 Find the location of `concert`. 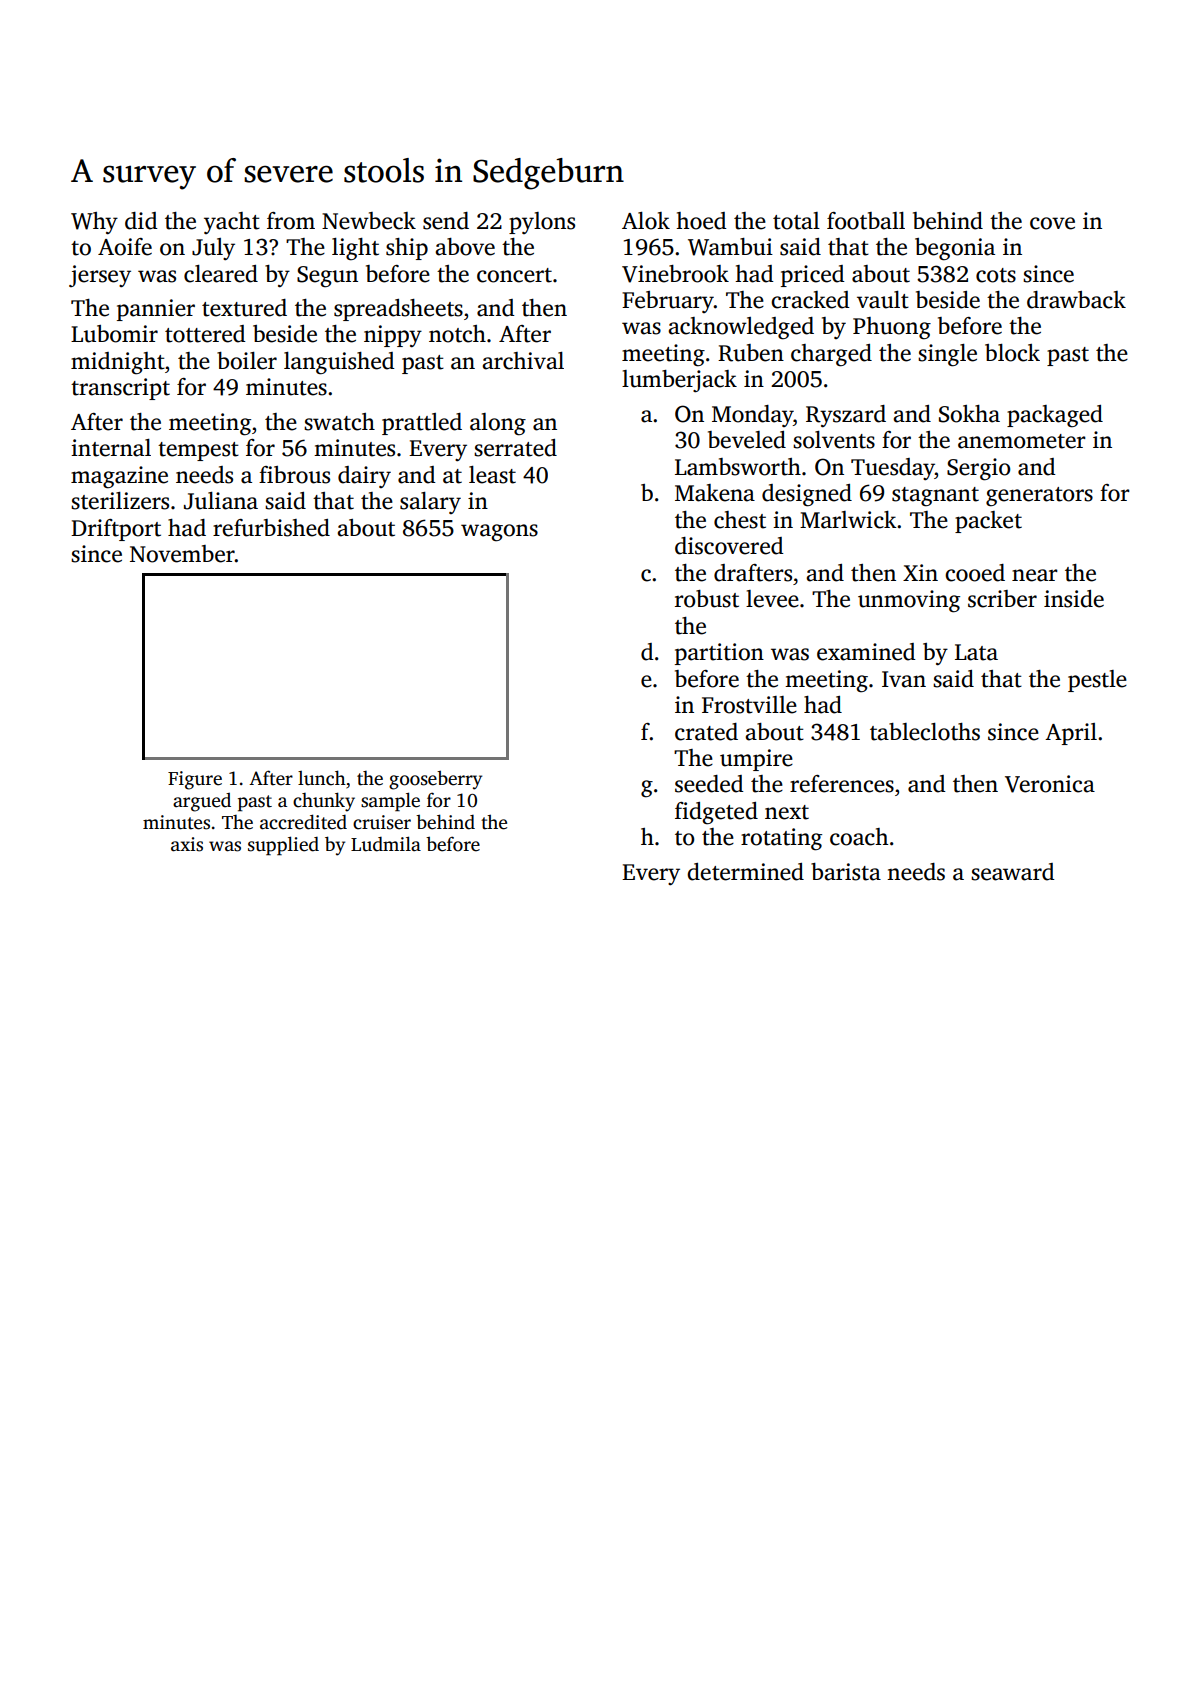

concert is located at coordinates (514, 275).
